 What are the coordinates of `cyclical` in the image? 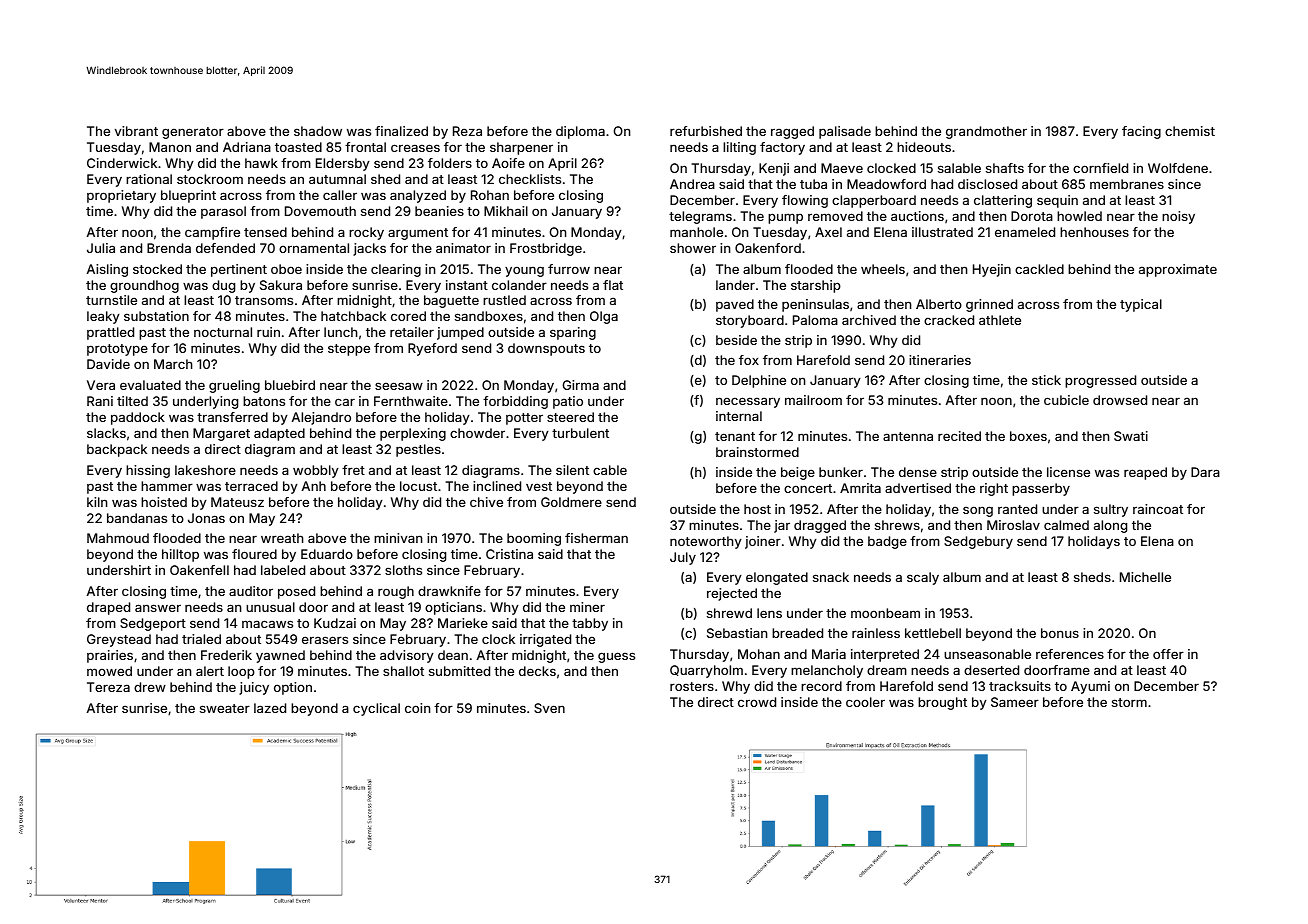 It's located at (376, 709).
